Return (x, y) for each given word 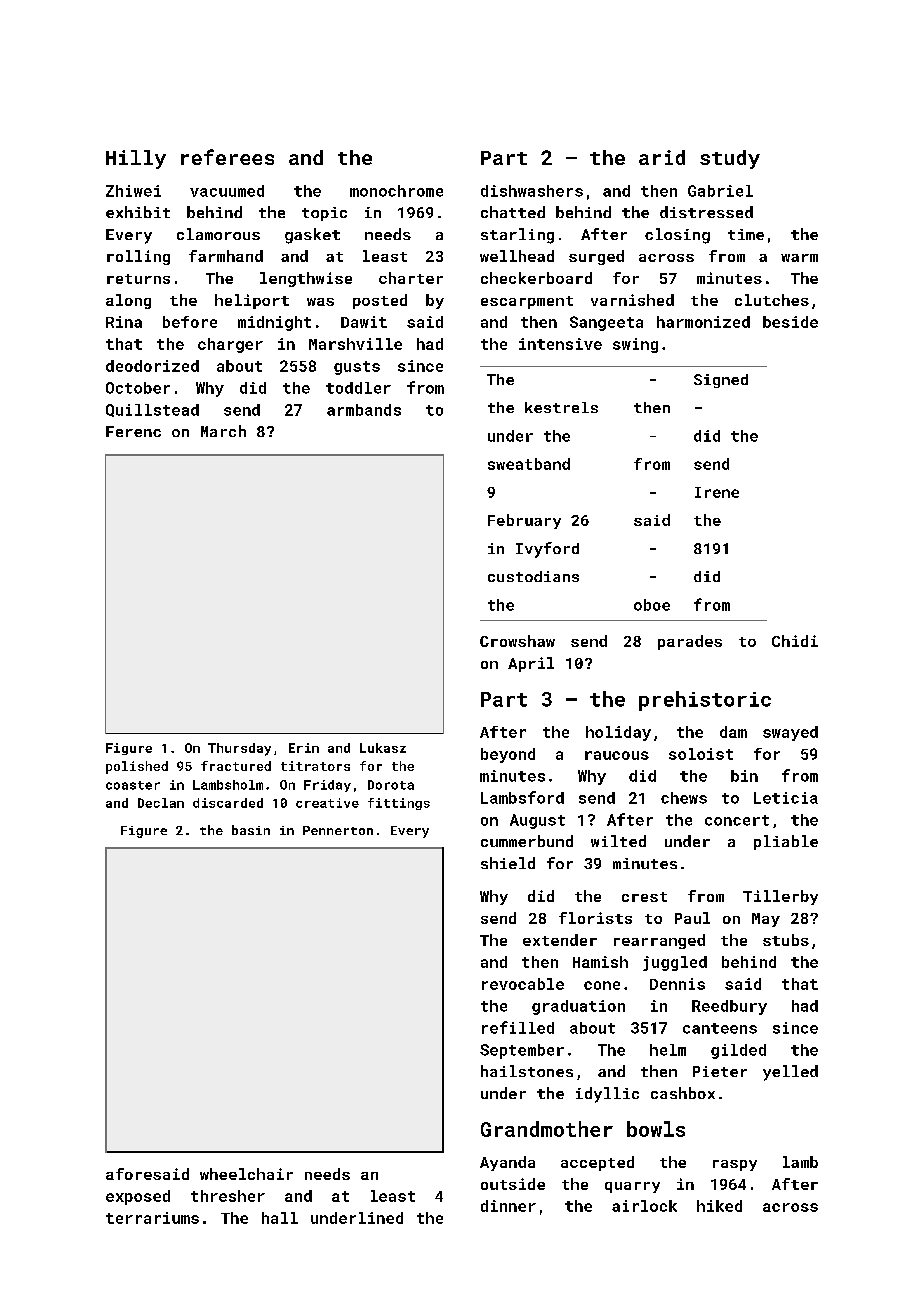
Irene (717, 492)
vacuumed (227, 191)
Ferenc (133, 431)
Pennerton (338, 830)
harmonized (703, 322)
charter (411, 278)
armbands (364, 410)
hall (280, 1218)
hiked (719, 1206)
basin (251, 830)
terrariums (152, 1218)
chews (684, 798)
